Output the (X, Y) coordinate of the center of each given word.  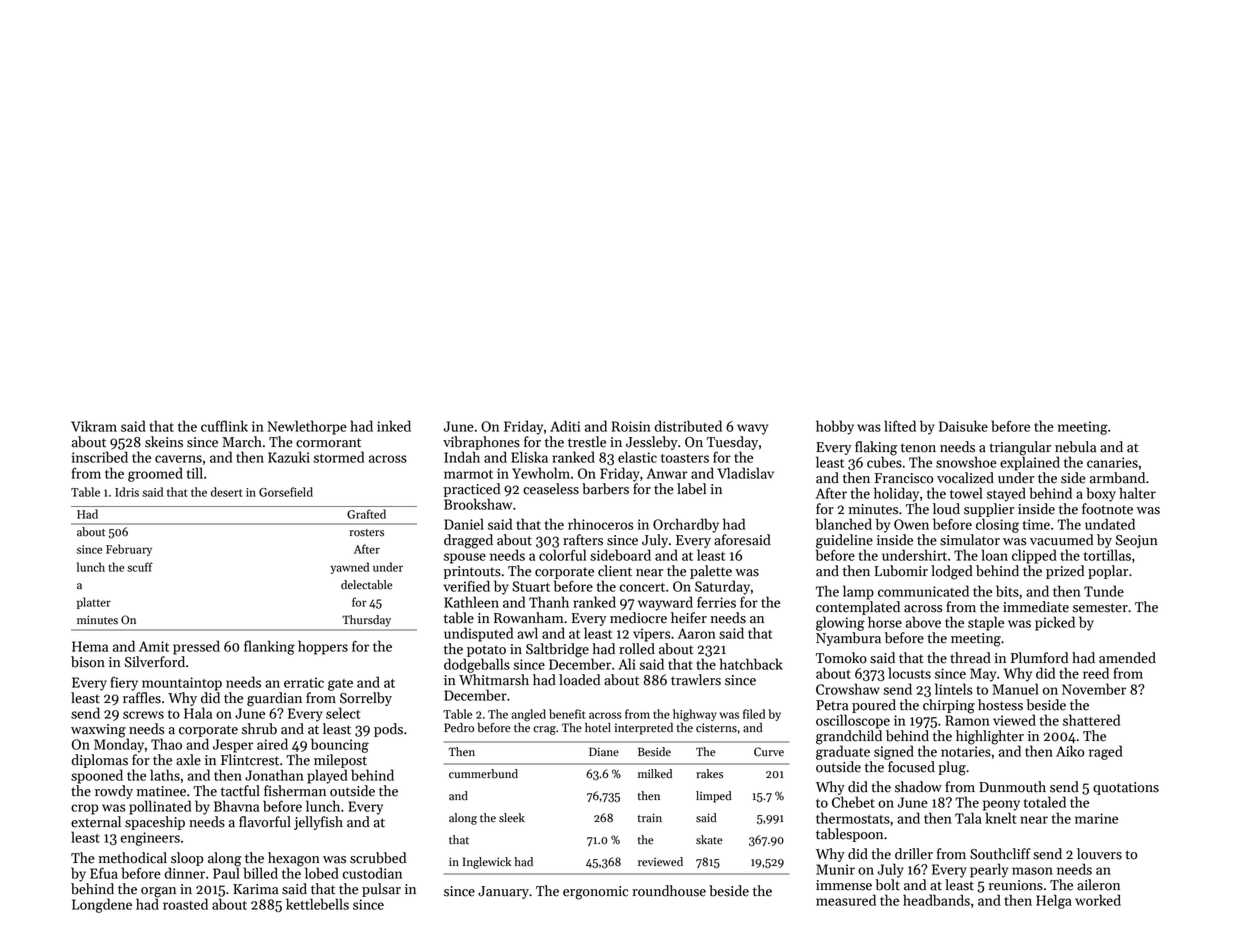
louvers (1099, 854)
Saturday (722, 587)
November (1094, 689)
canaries (1112, 462)
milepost (340, 761)
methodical (132, 858)
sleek (512, 818)
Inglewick (487, 863)
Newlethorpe (307, 427)
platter (94, 603)
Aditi (565, 426)
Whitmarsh (494, 680)
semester (1100, 608)
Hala (198, 713)
